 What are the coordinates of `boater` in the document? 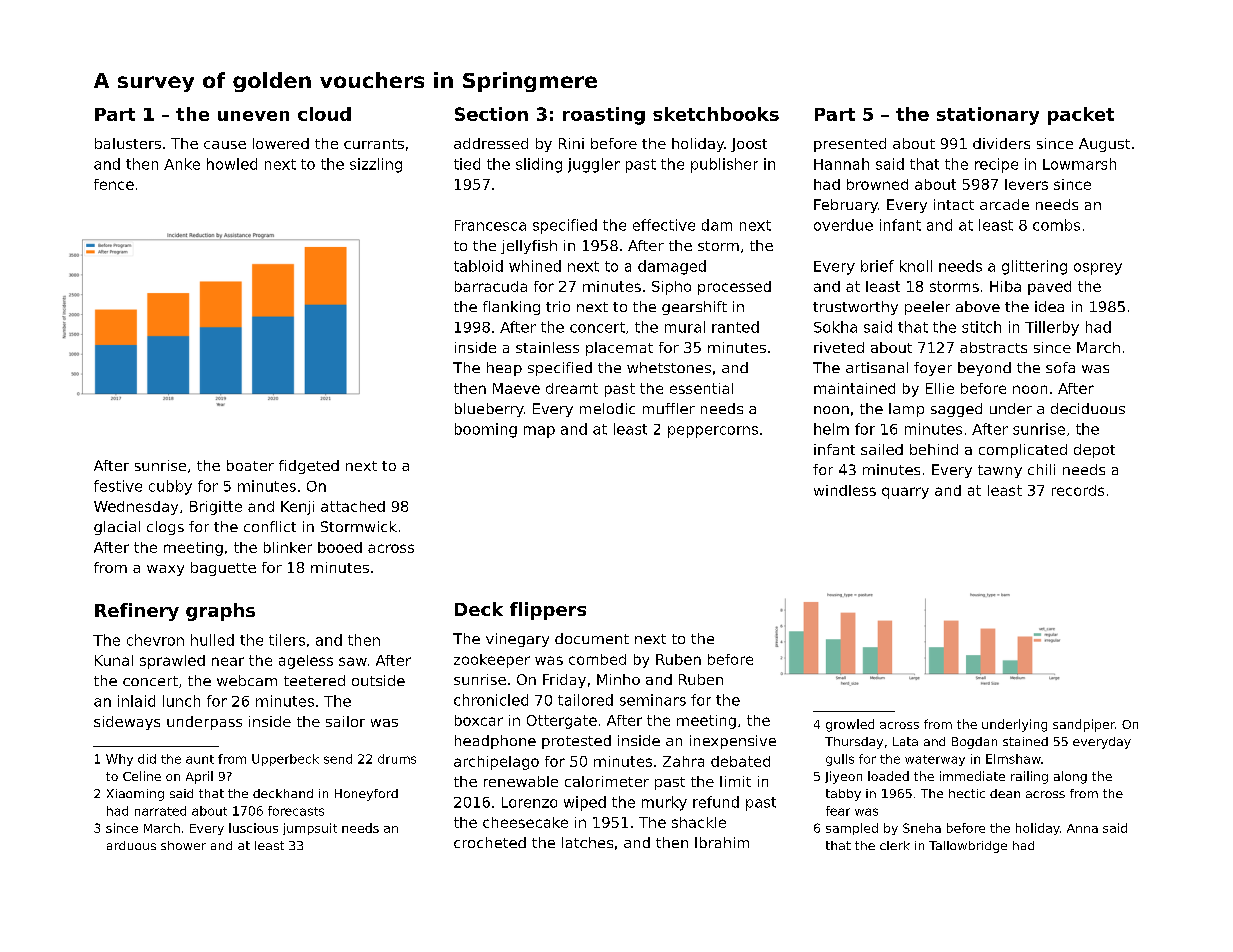 It's located at (250, 465).
